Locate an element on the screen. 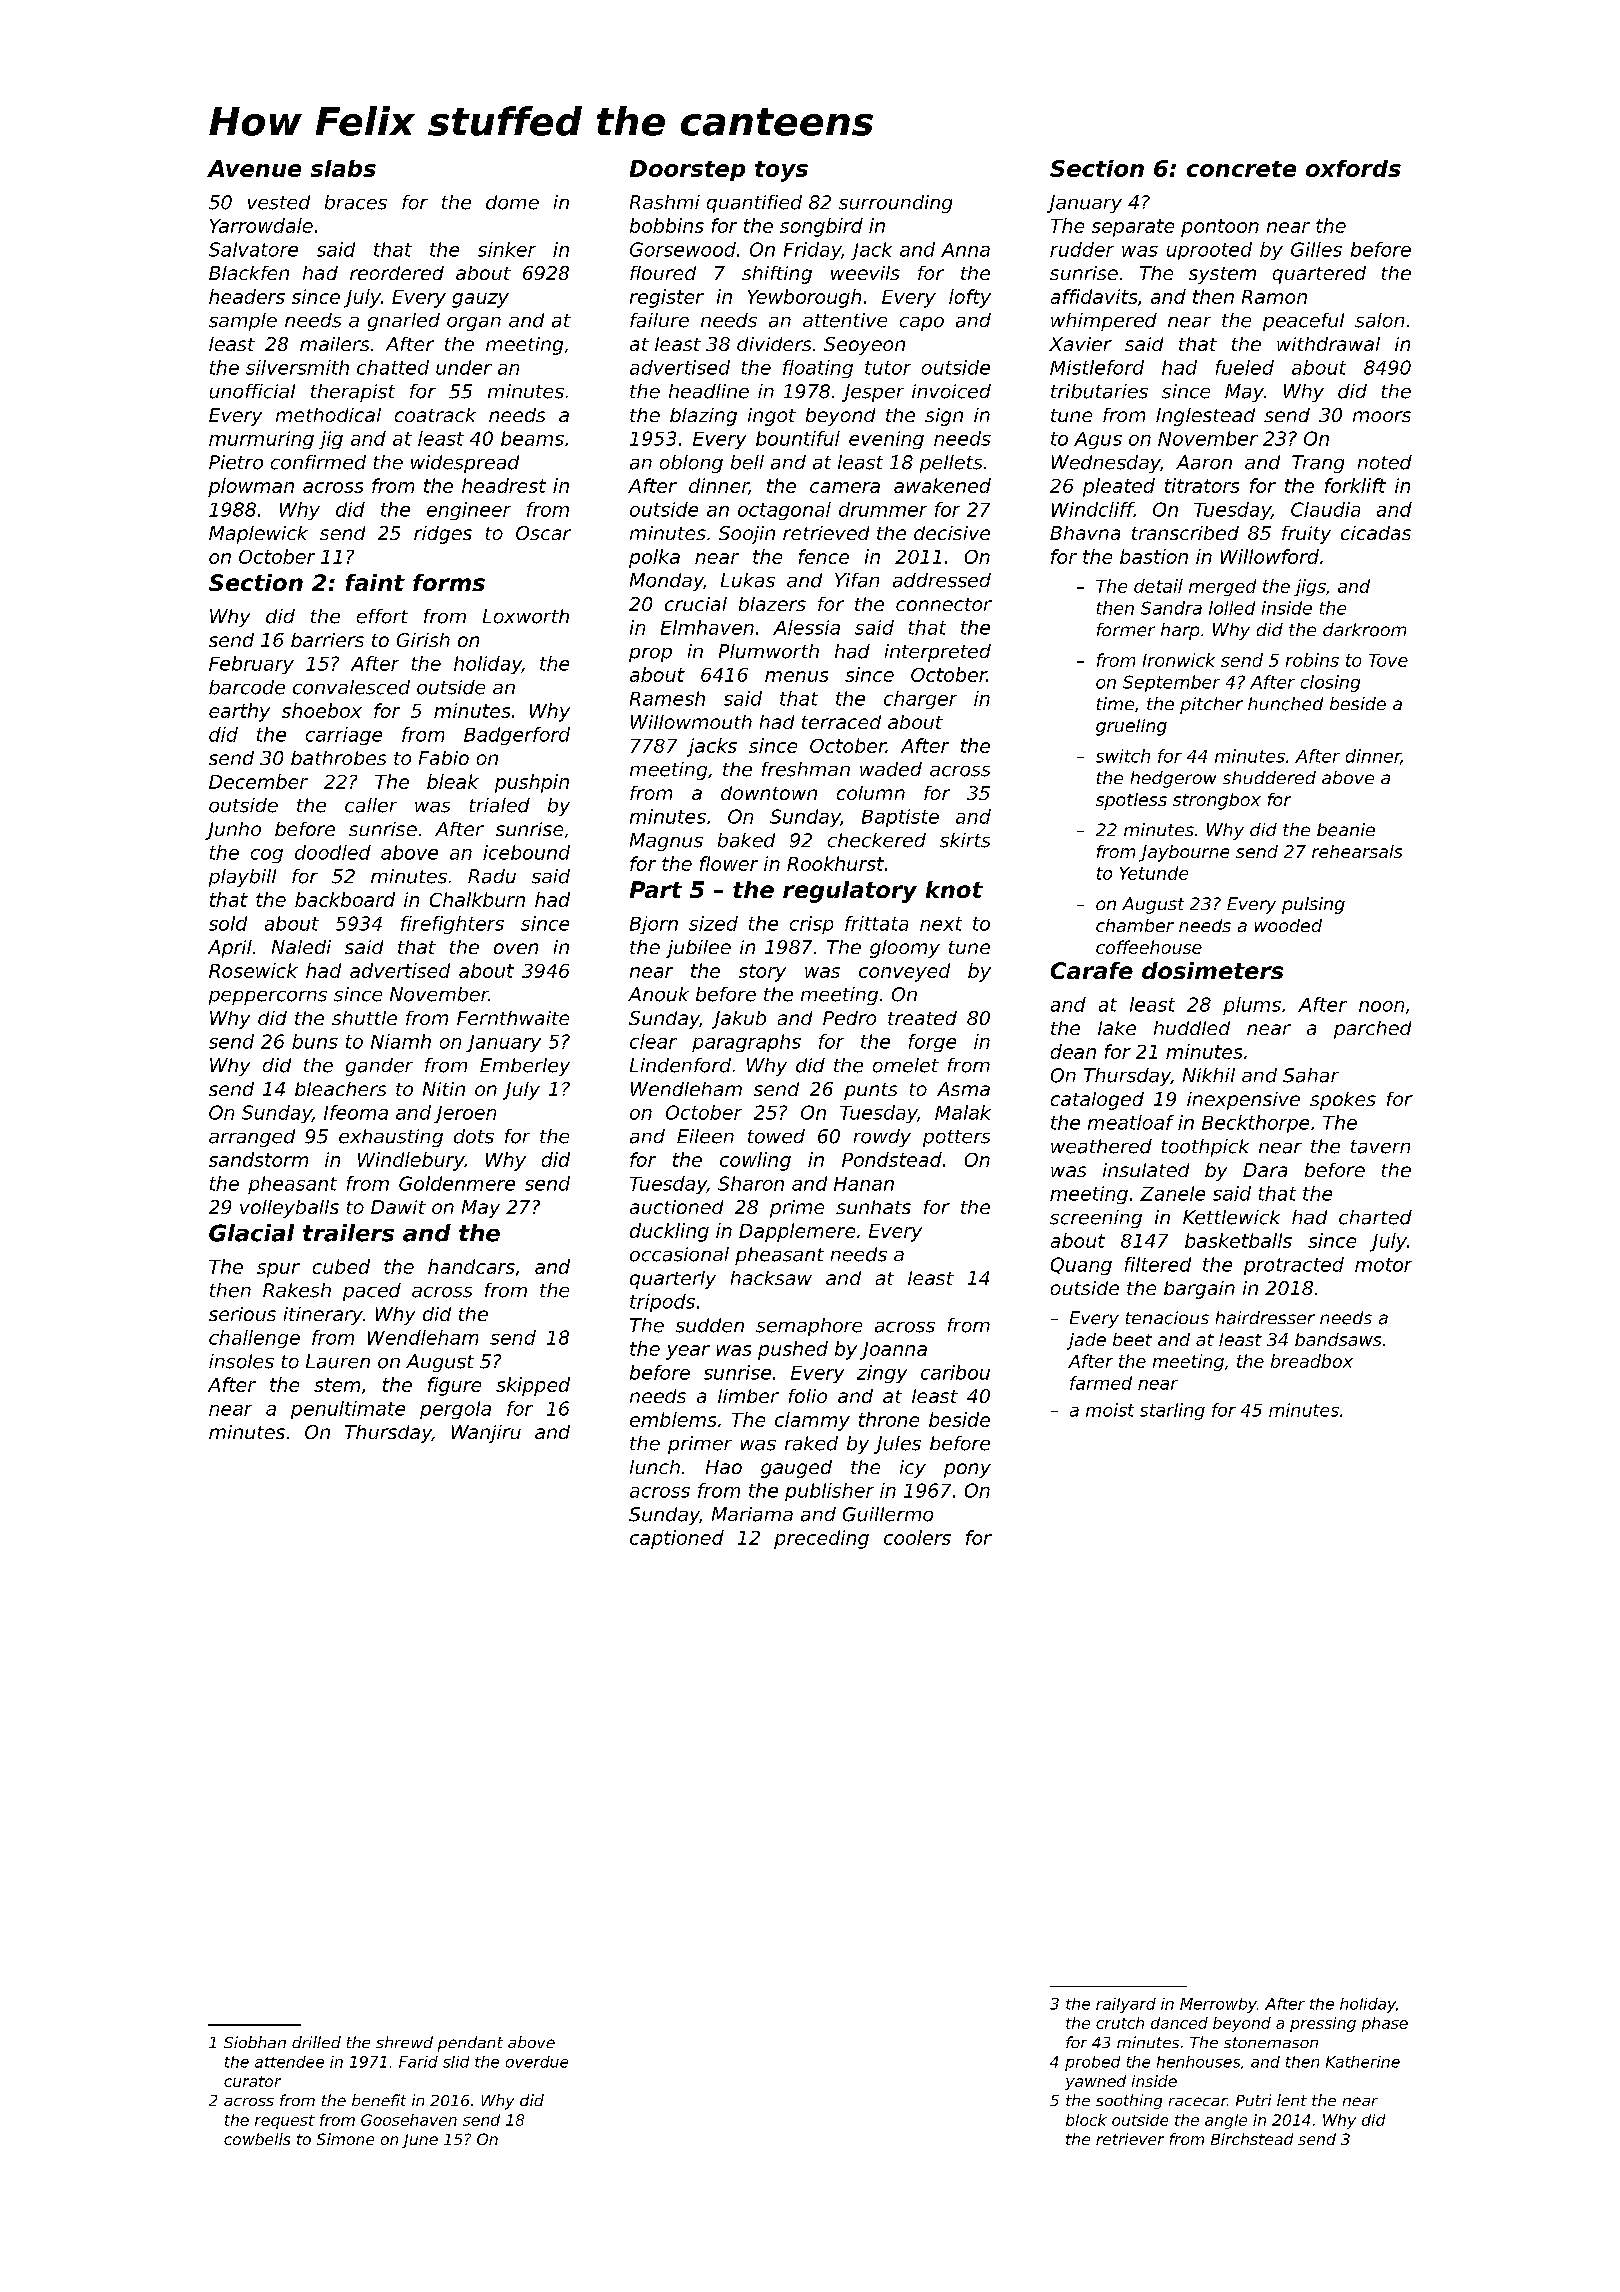  Dapplemere is located at coordinates (797, 1232).
